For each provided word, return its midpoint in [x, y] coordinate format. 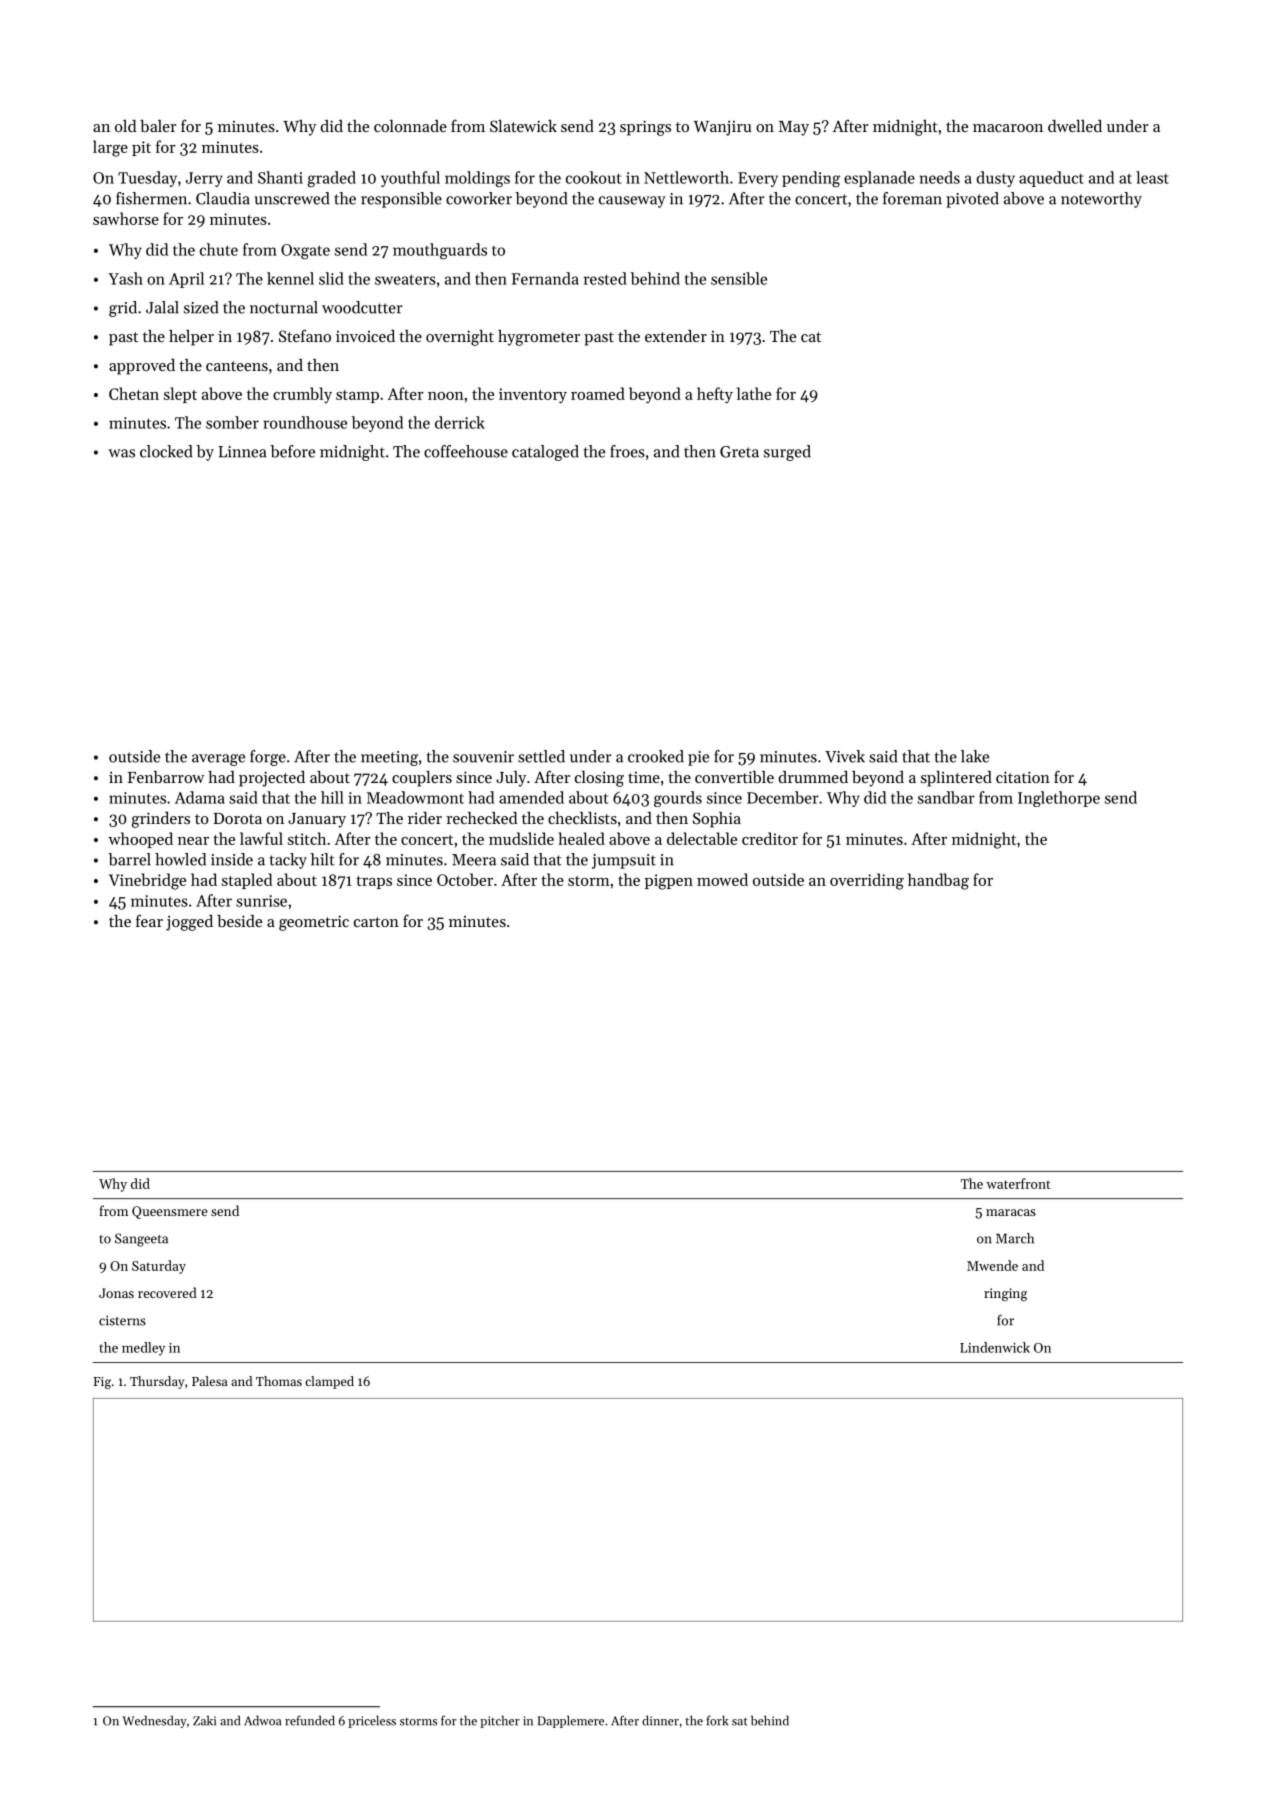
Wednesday [154, 1721]
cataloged [545, 453]
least [1152, 177]
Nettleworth [686, 177]
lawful [261, 838]
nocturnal [284, 307]
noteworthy [1101, 200]
